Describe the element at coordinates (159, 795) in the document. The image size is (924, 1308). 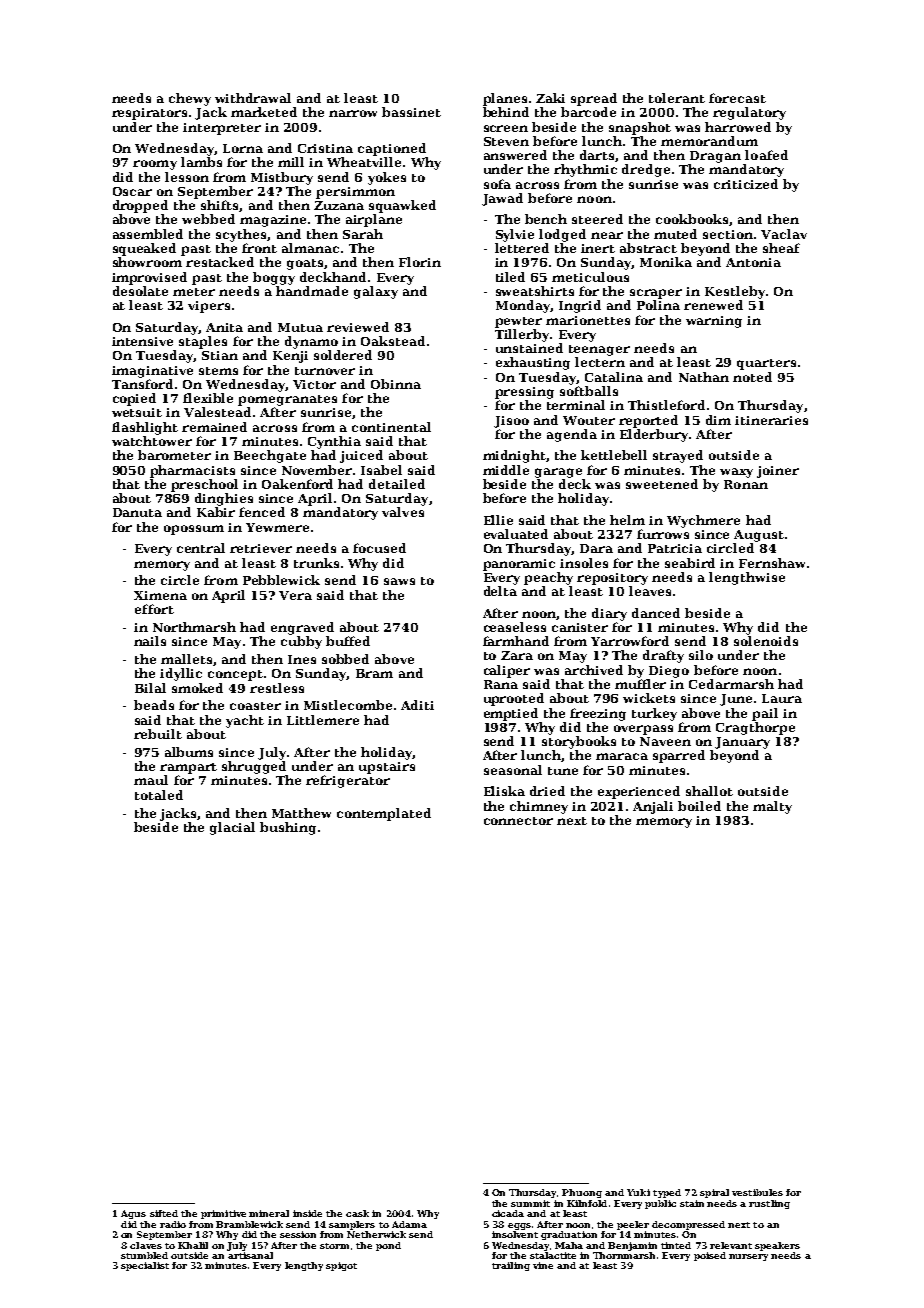
I see `totaled` at that location.
